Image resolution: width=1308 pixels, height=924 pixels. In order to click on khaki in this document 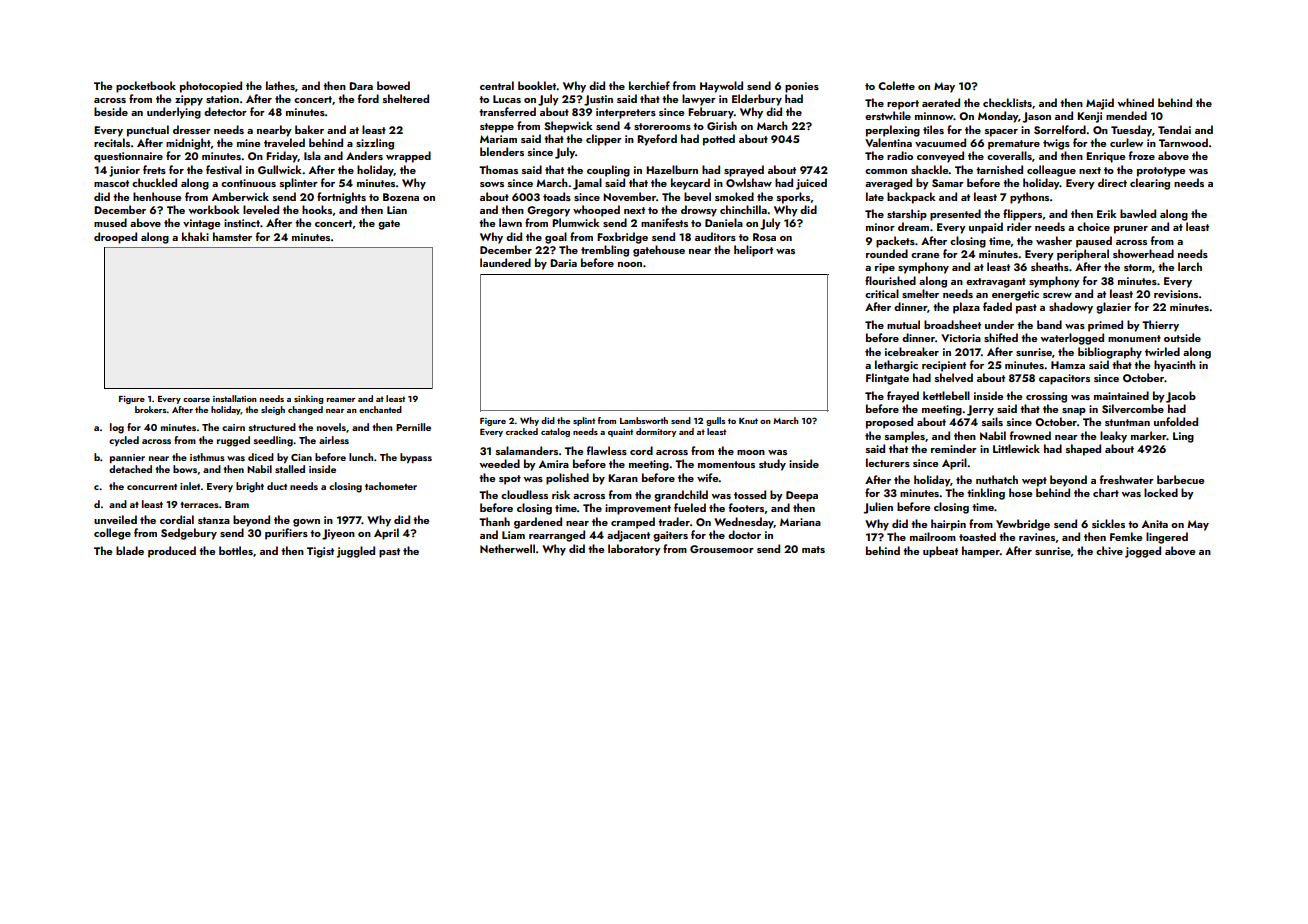, I will do `click(195, 236)`.
